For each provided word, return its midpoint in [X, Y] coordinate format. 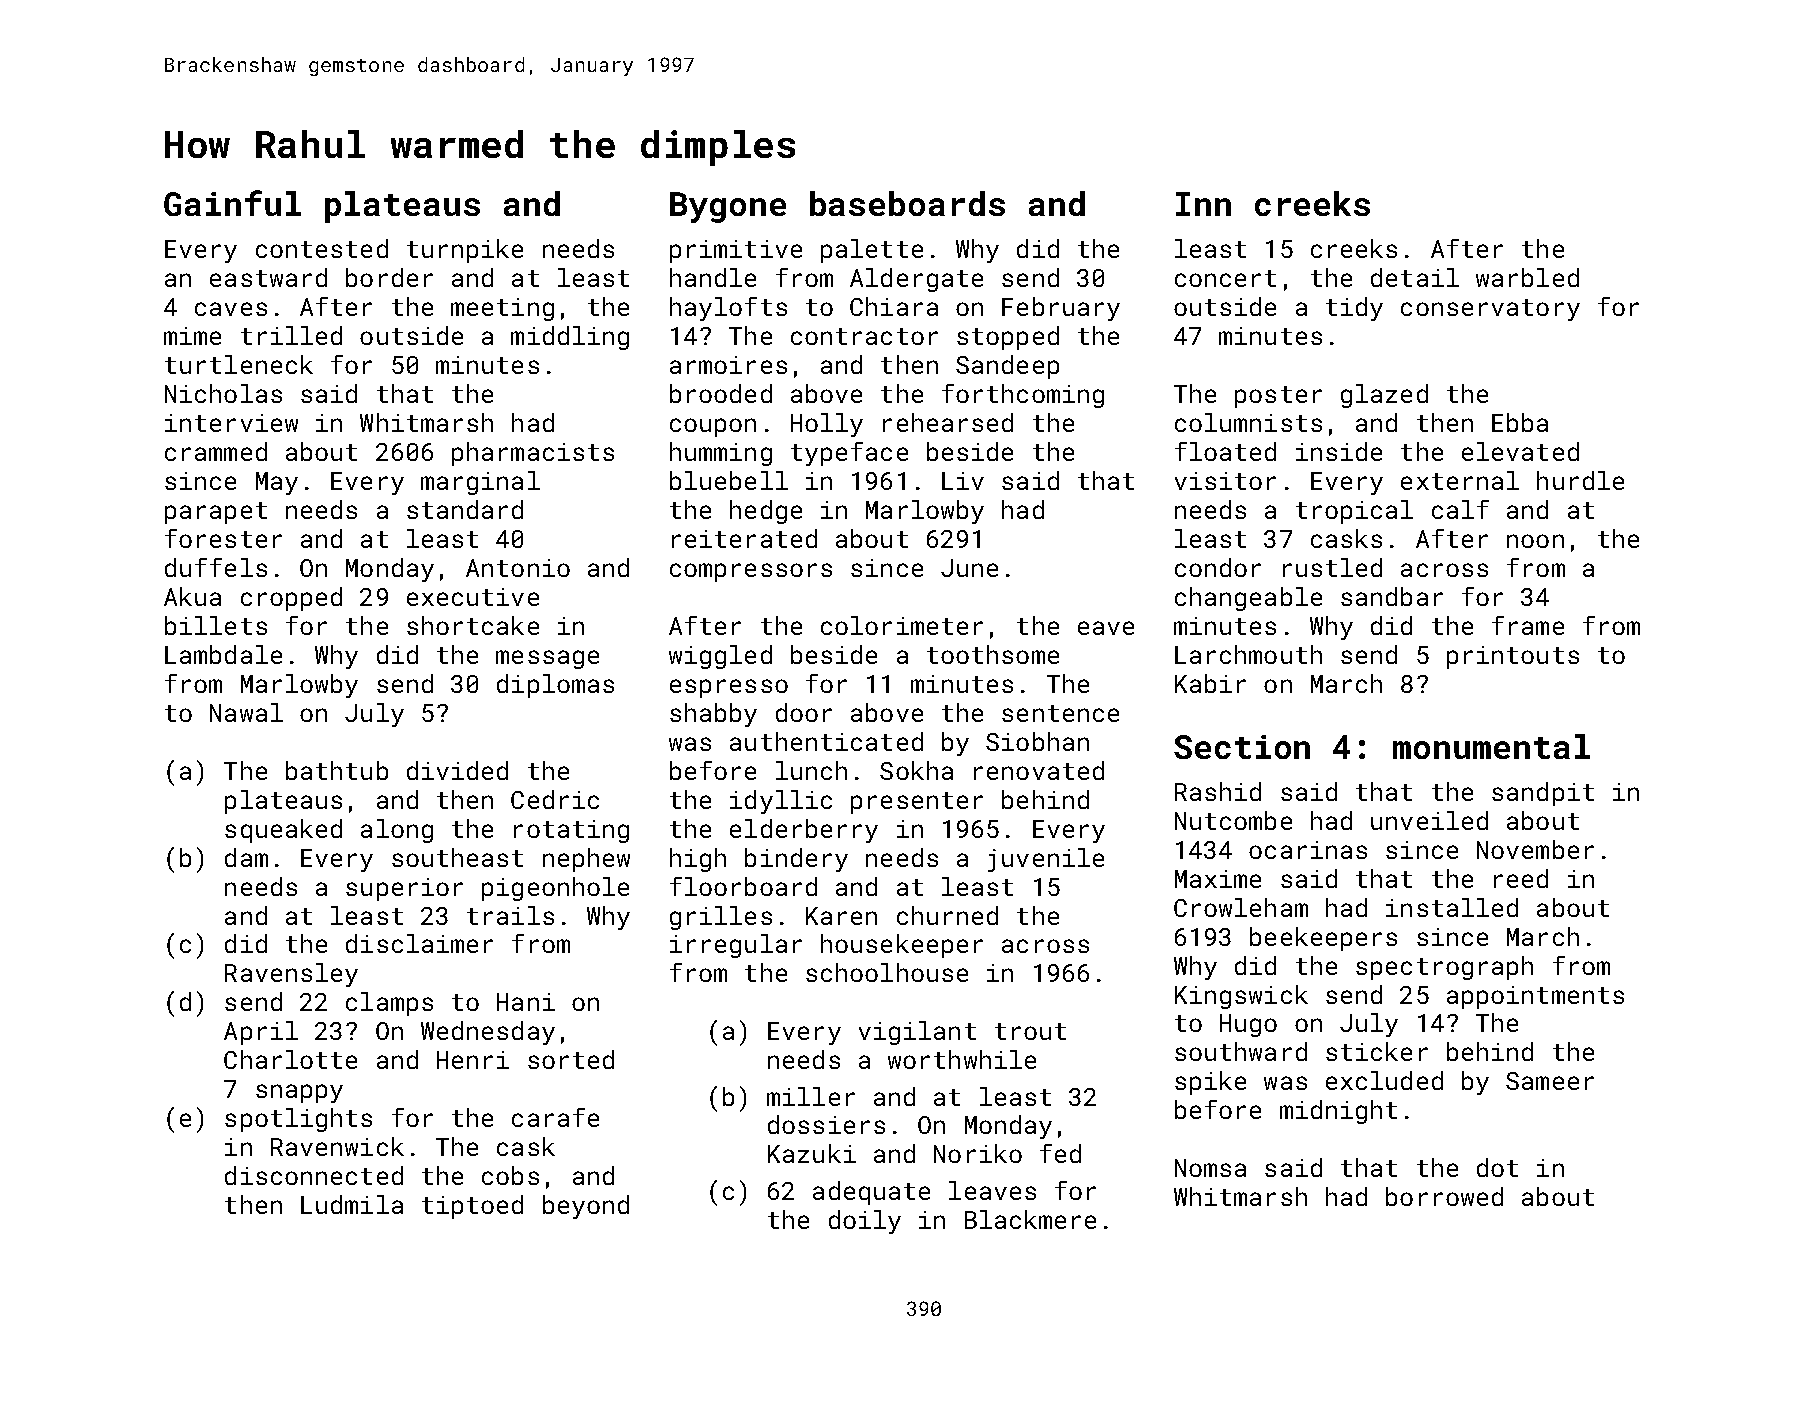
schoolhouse [887, 972]
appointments [1535, 997]
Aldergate [916, 280]
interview [231, 423]
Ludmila [352, 1204]
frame [1528, 625]
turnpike [465, 251]
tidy [1354, 309]
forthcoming [1023, 396]
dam [246, 857]
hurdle [1580, 480]
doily [865, 1222]
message [547, 659]
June [969, 568]
